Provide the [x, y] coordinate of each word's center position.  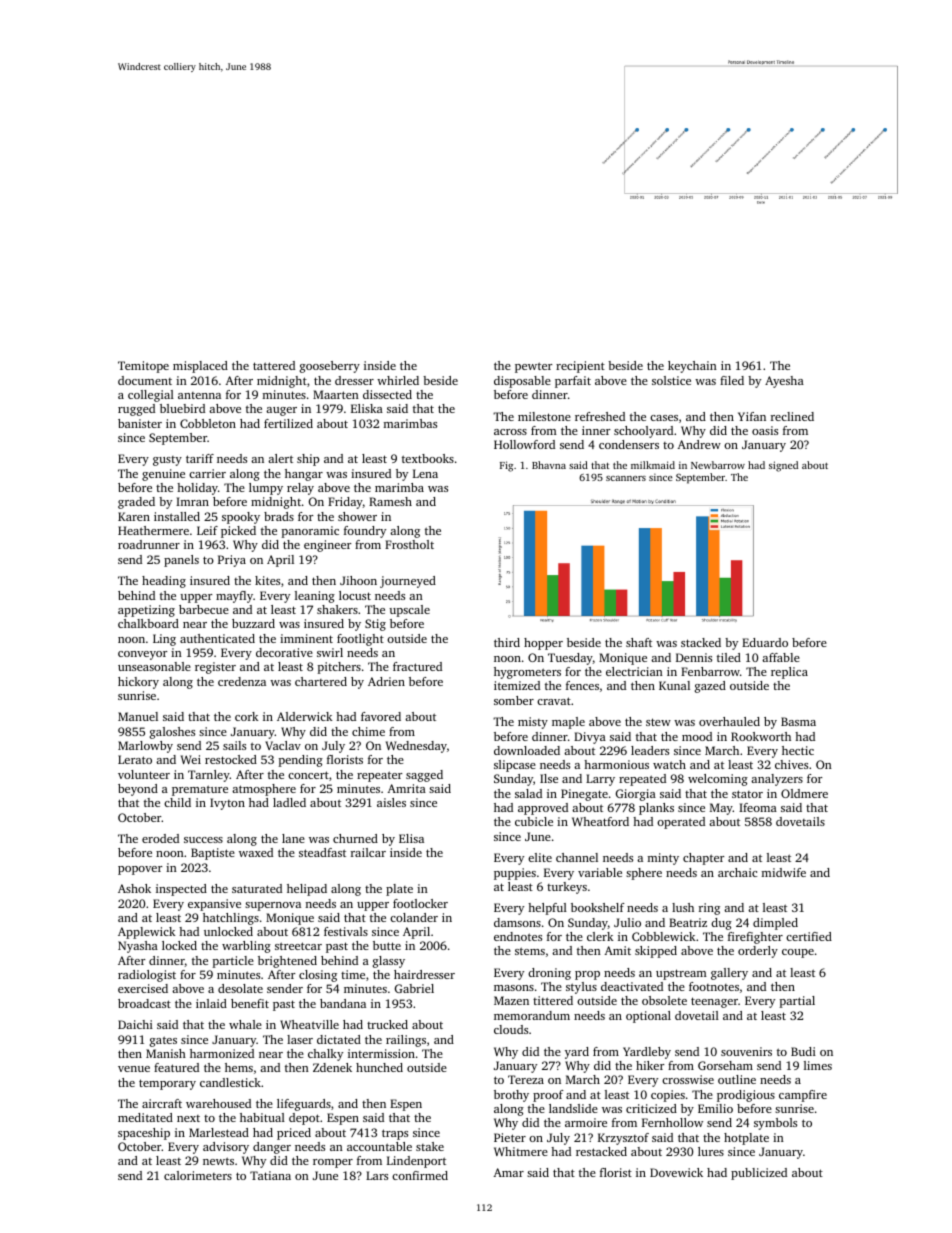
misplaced [200, 367]
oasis [765, 430]
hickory [138, 683]
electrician [634, 671]
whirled [398, 380]
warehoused [218, 1103]
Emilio [715, 1108]
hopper [543, 644]
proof [548, 1096]
